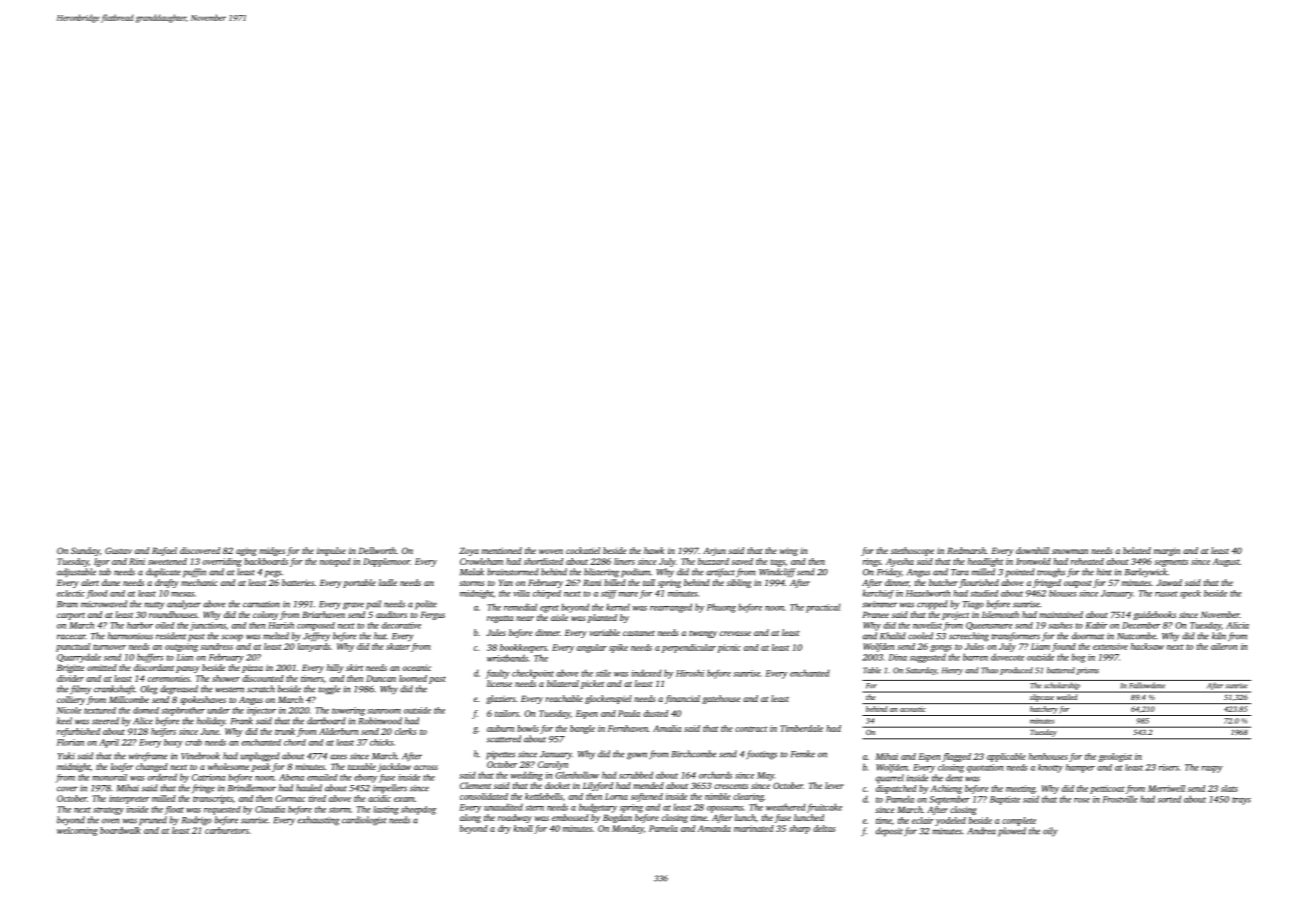 The image size is (1308, 924). What do you see at coordinates (1050, 832) in the page?
I see `oily` at bounding box center [1050, 832].
